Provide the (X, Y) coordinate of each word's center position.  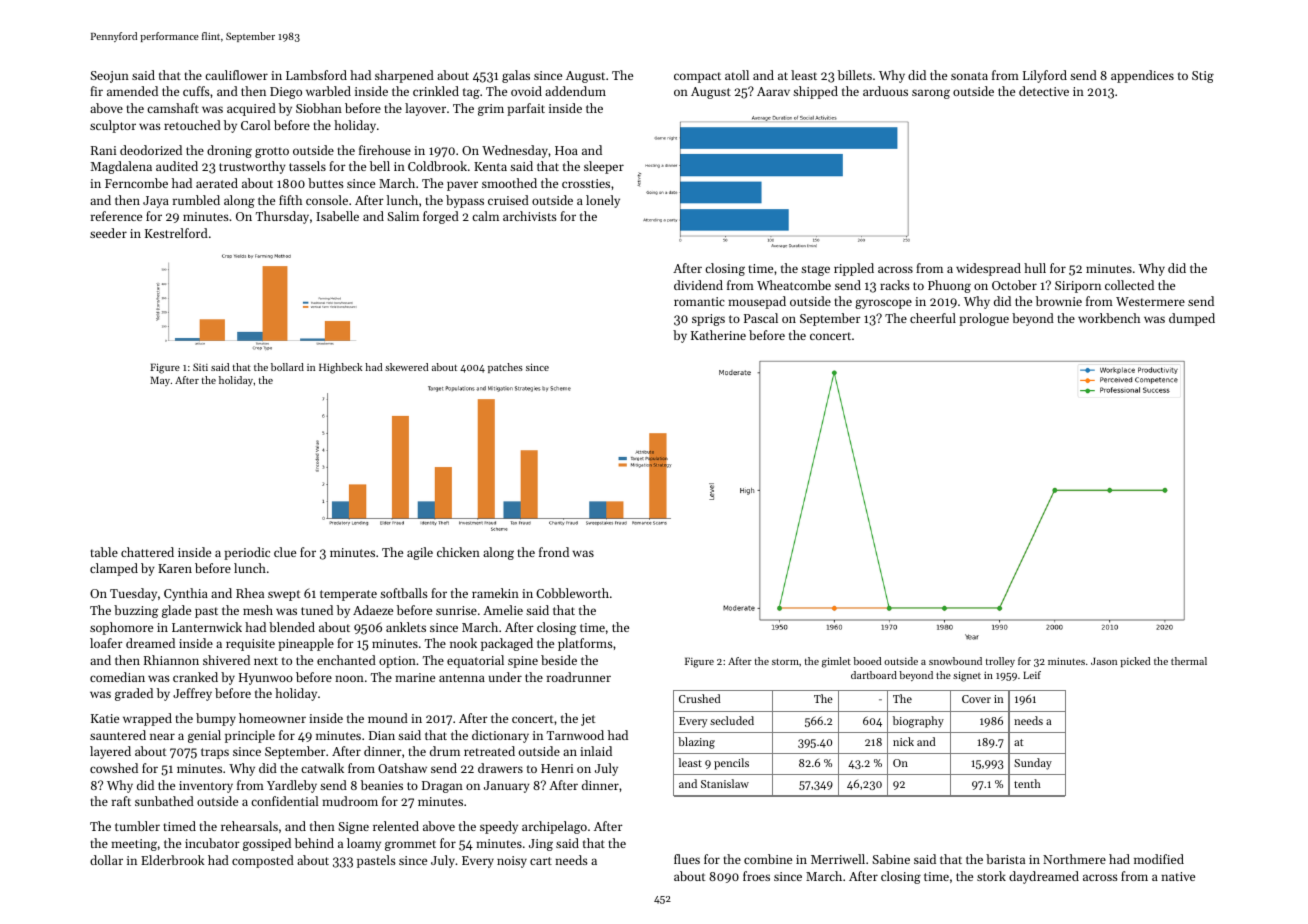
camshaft (173, 108)
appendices (1142, 76)
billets (855, 75)
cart (541, 861)
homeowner (272, 718)
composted (263, 861)
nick (903, 741)
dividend (698, 285)
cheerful (933, 318)
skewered (406, 367)
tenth (1027, 783)
